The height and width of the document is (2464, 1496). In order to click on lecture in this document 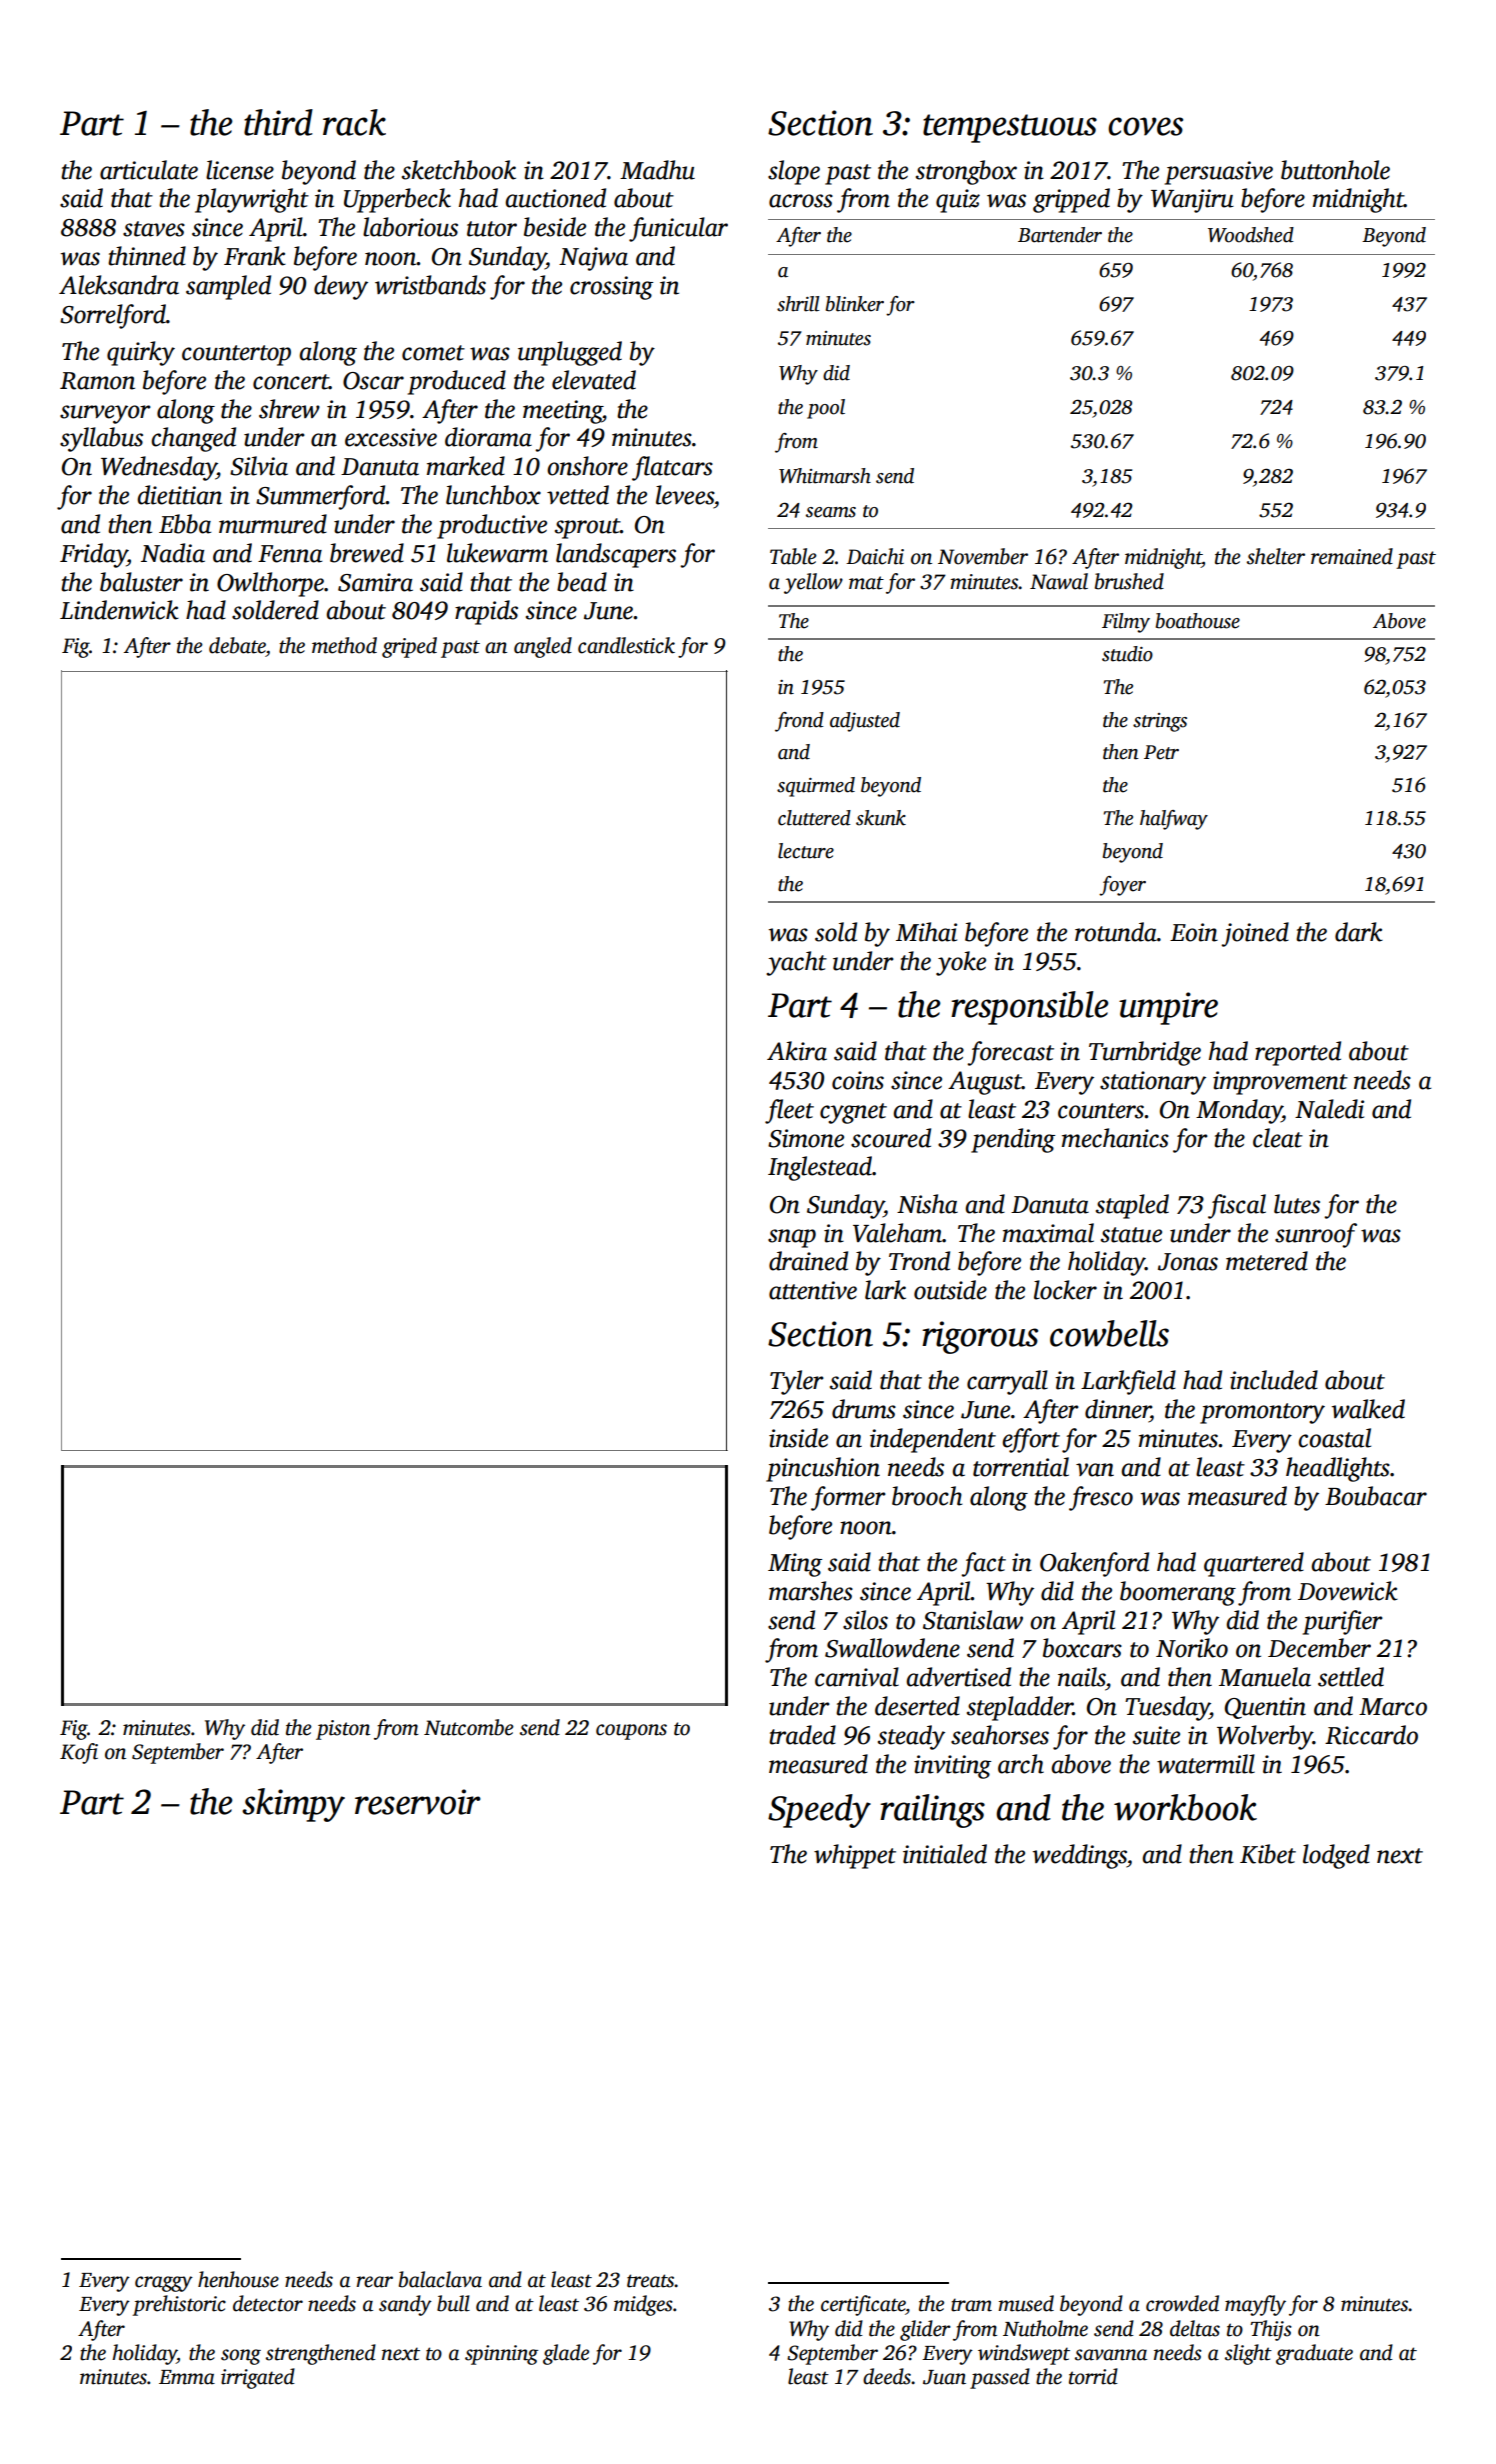, I will do `click(806, 851)`.
